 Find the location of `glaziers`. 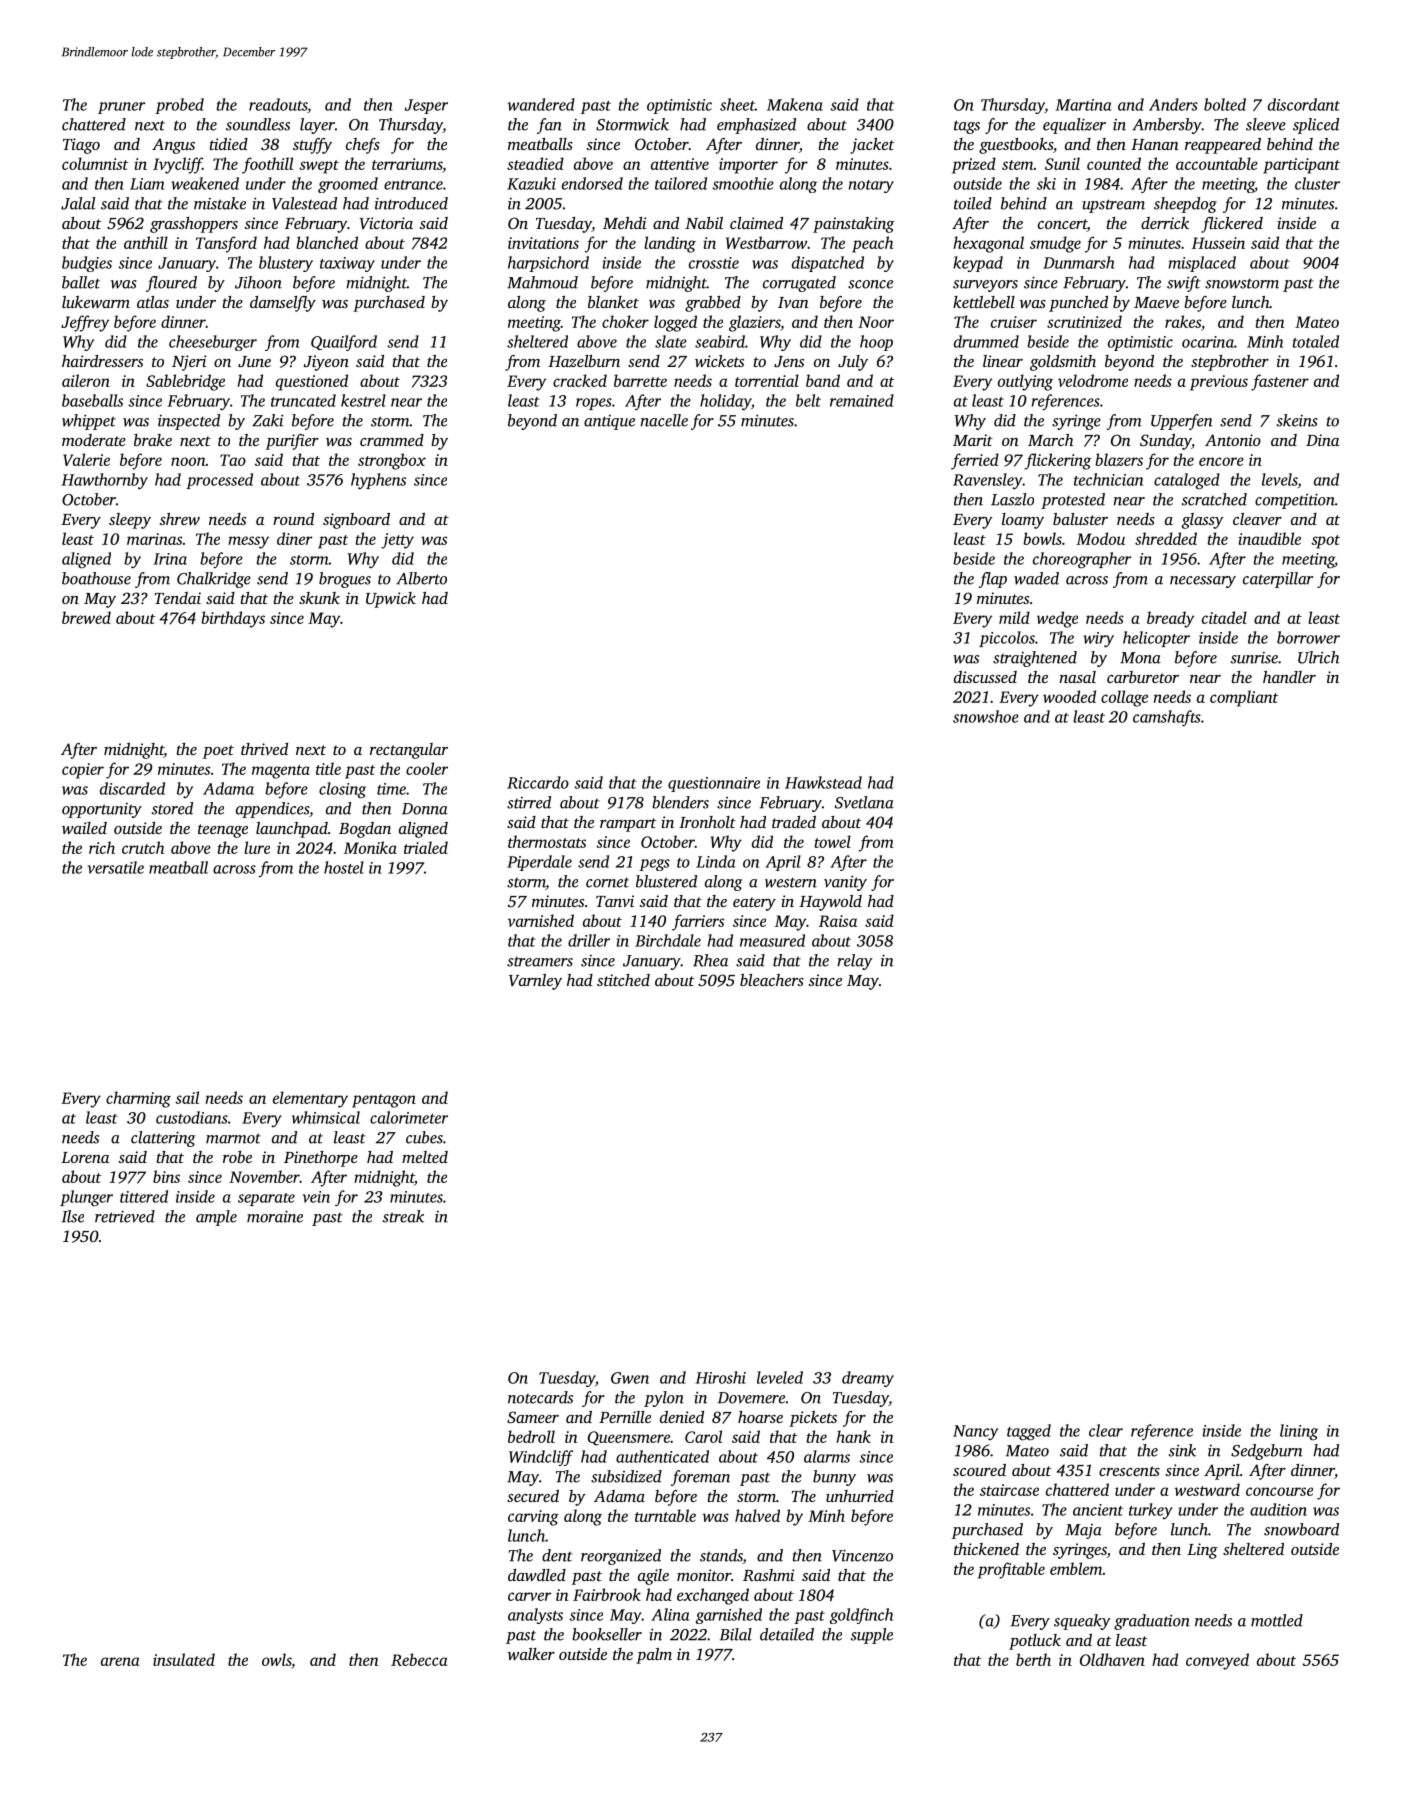

glaziers is located at coordinates (754, 323).
